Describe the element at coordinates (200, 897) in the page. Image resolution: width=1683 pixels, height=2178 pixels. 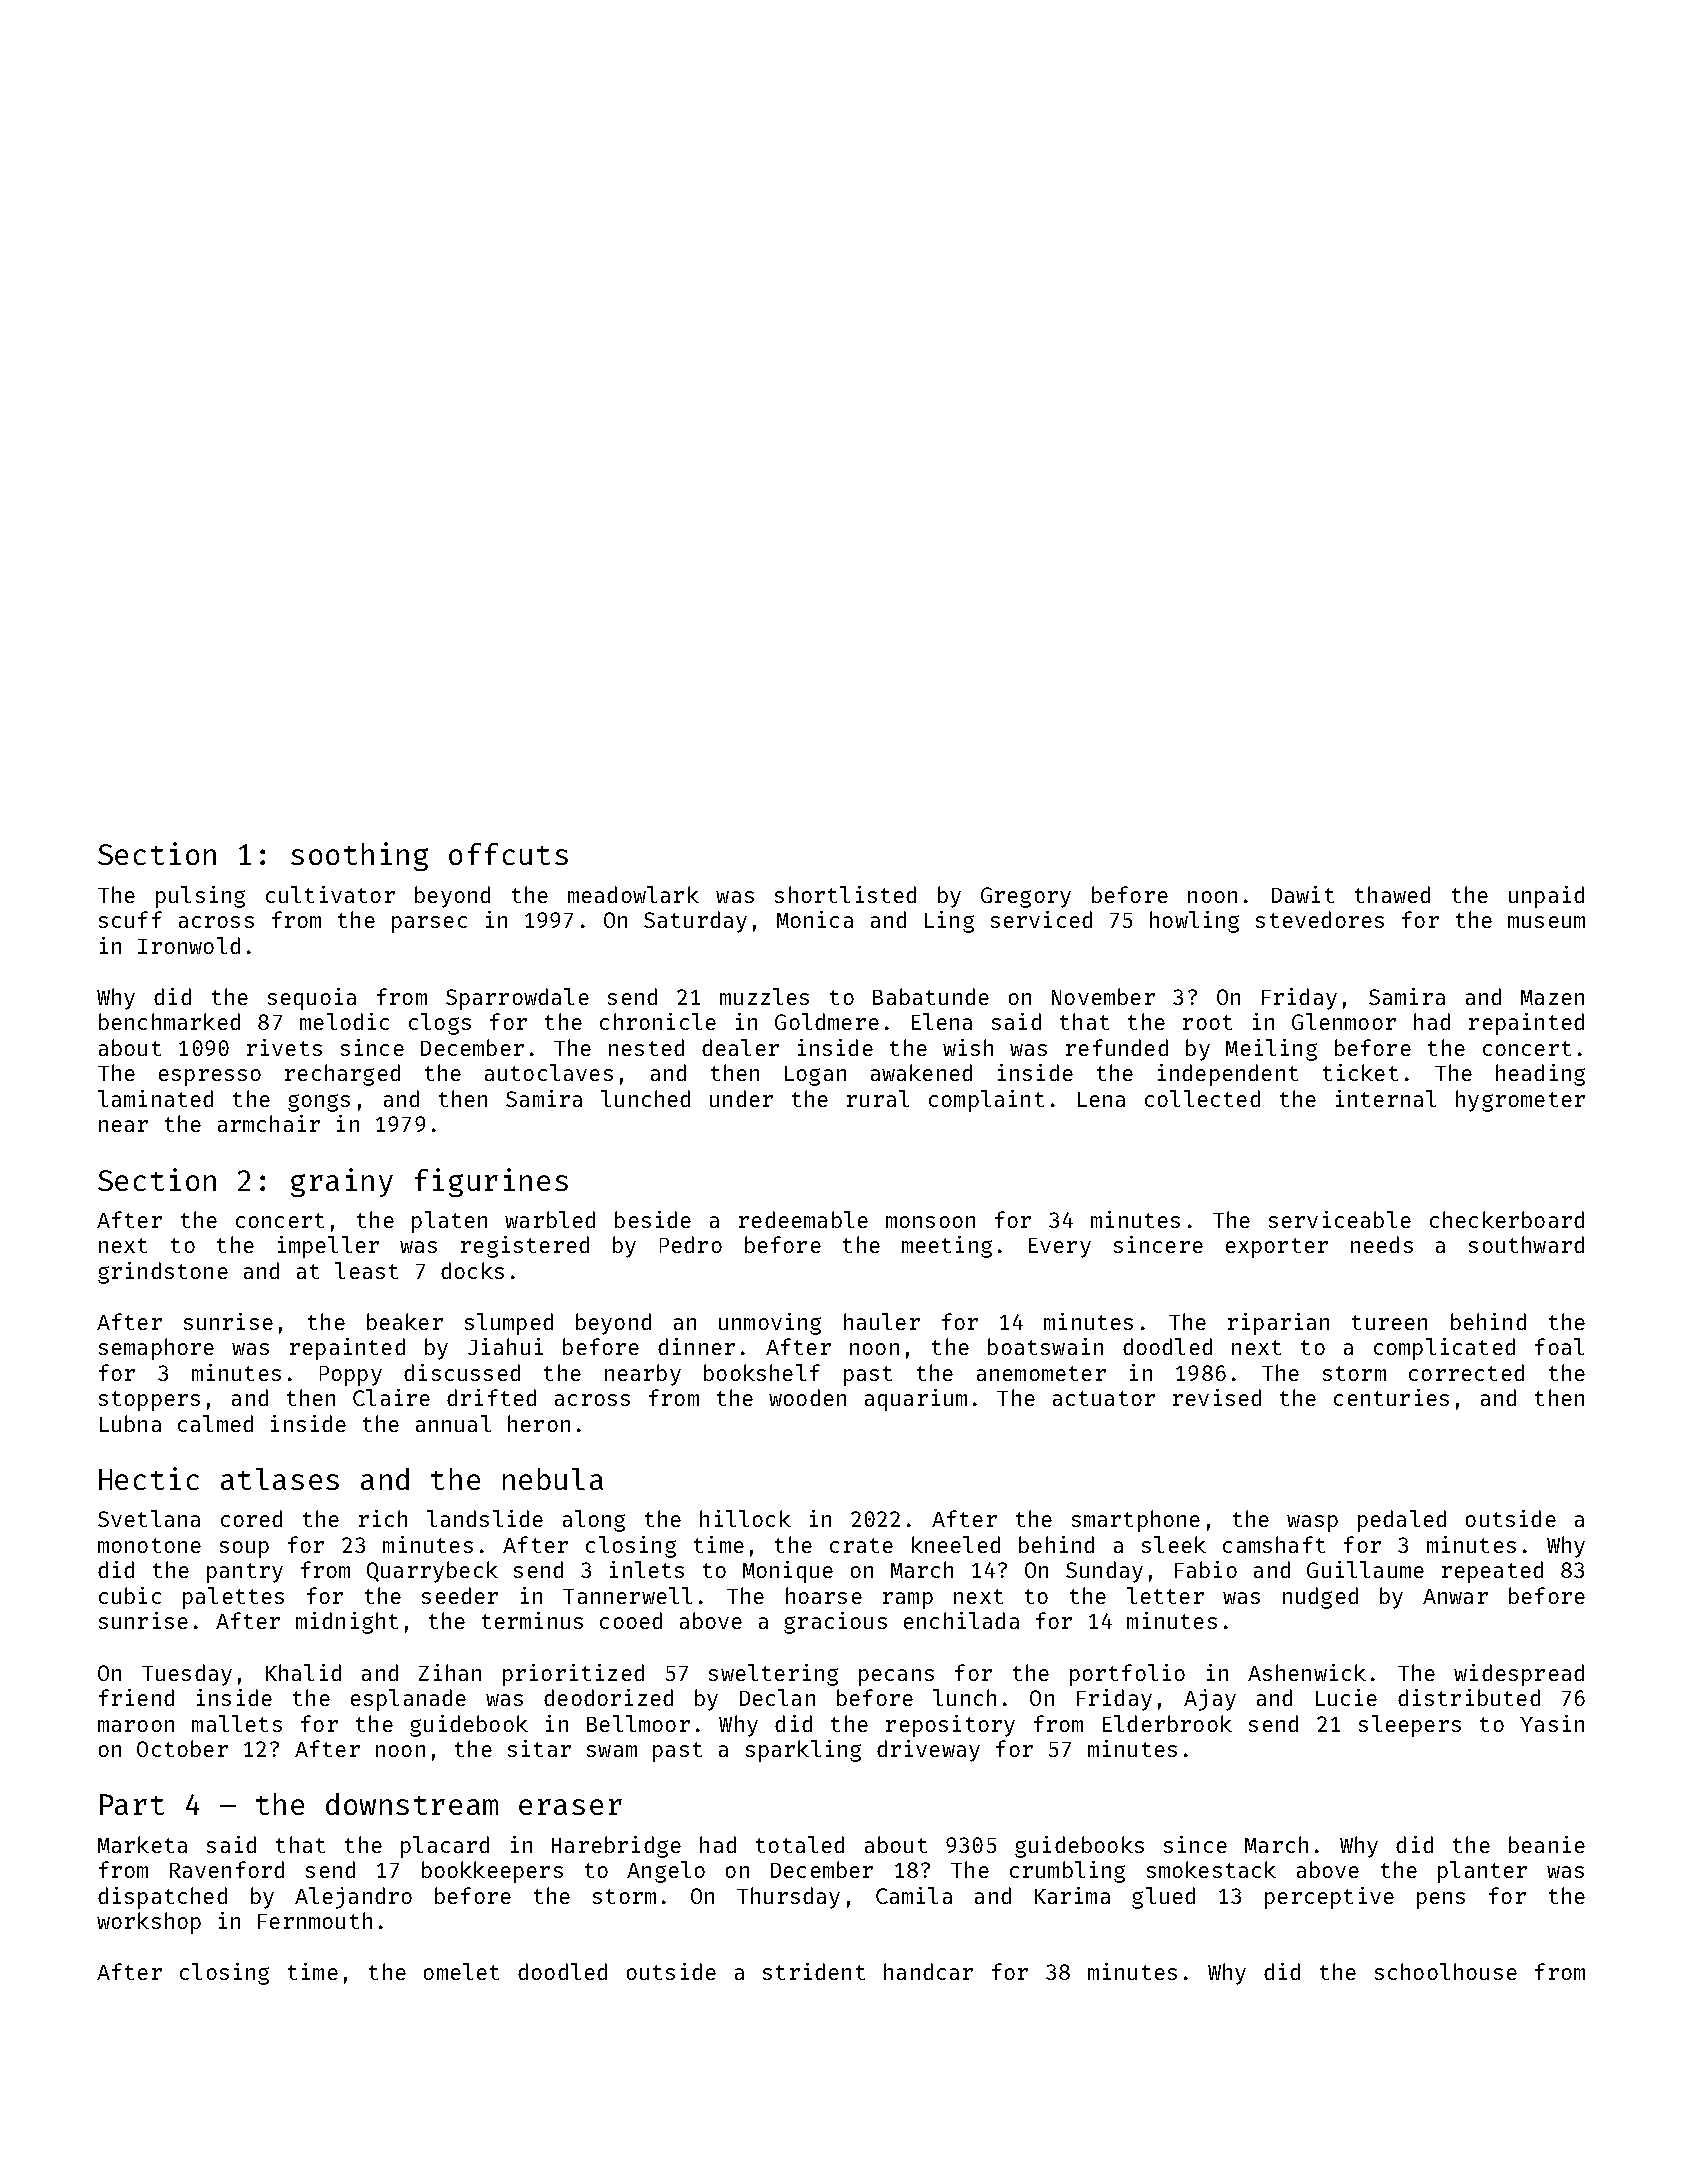
I see `pulsing` at that location.
